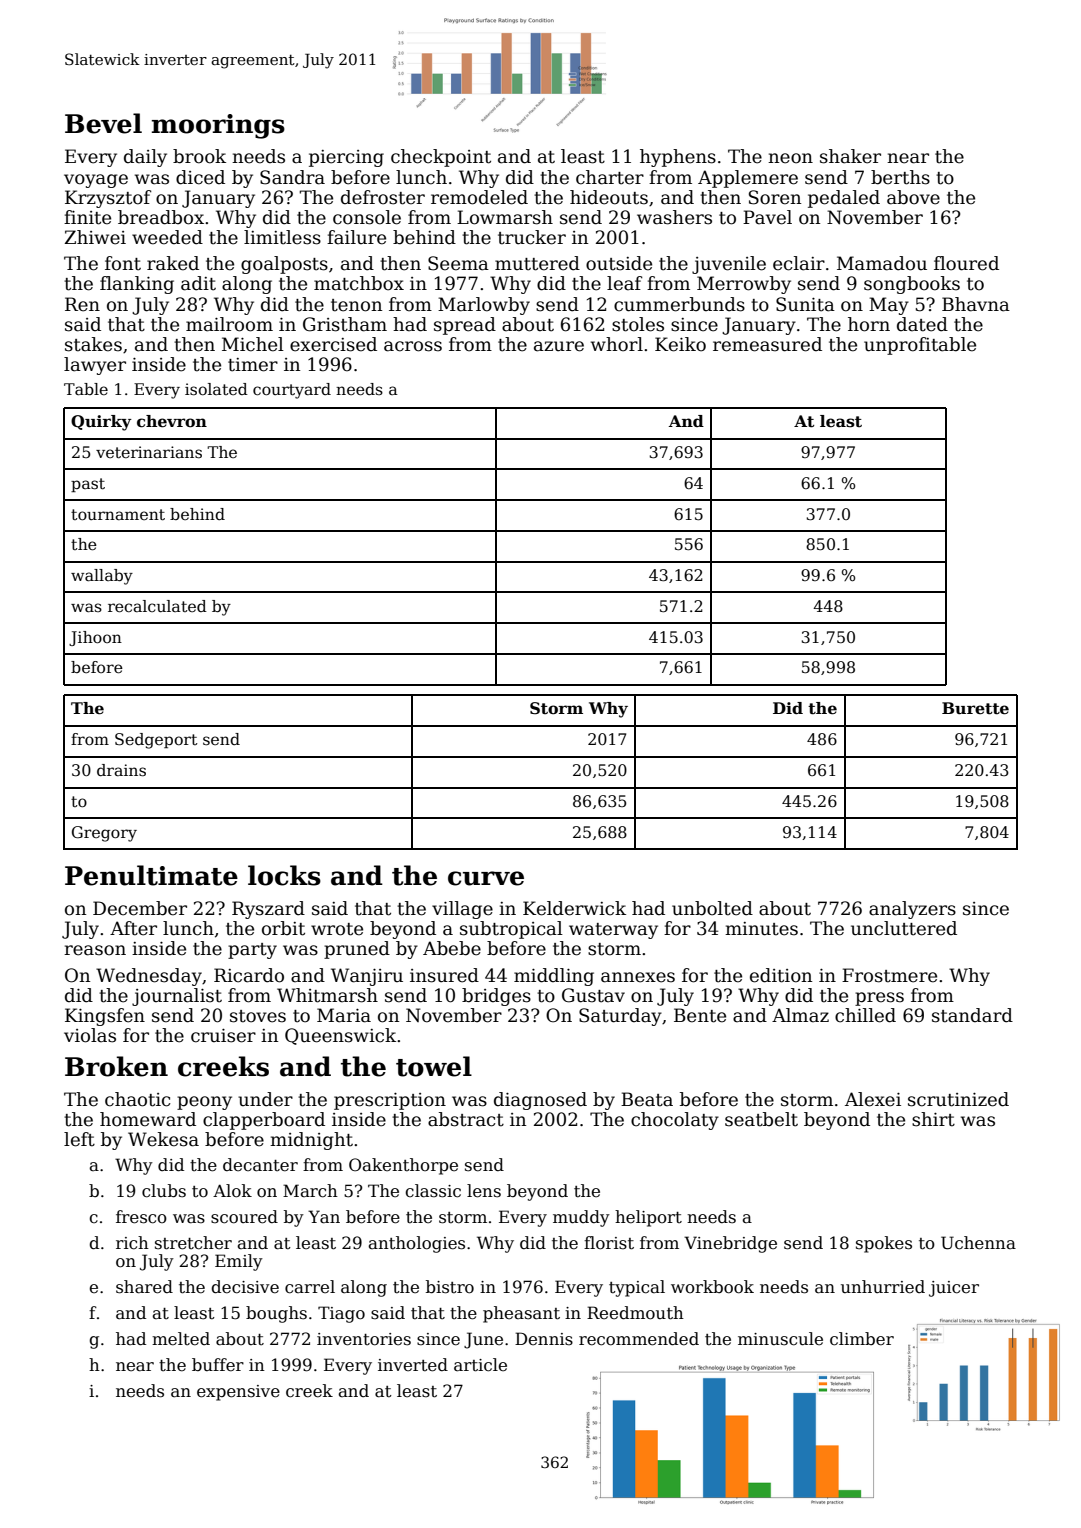  Describe the element at coordinates (922, 324) in the screenshot. I see `dated` at that location.
